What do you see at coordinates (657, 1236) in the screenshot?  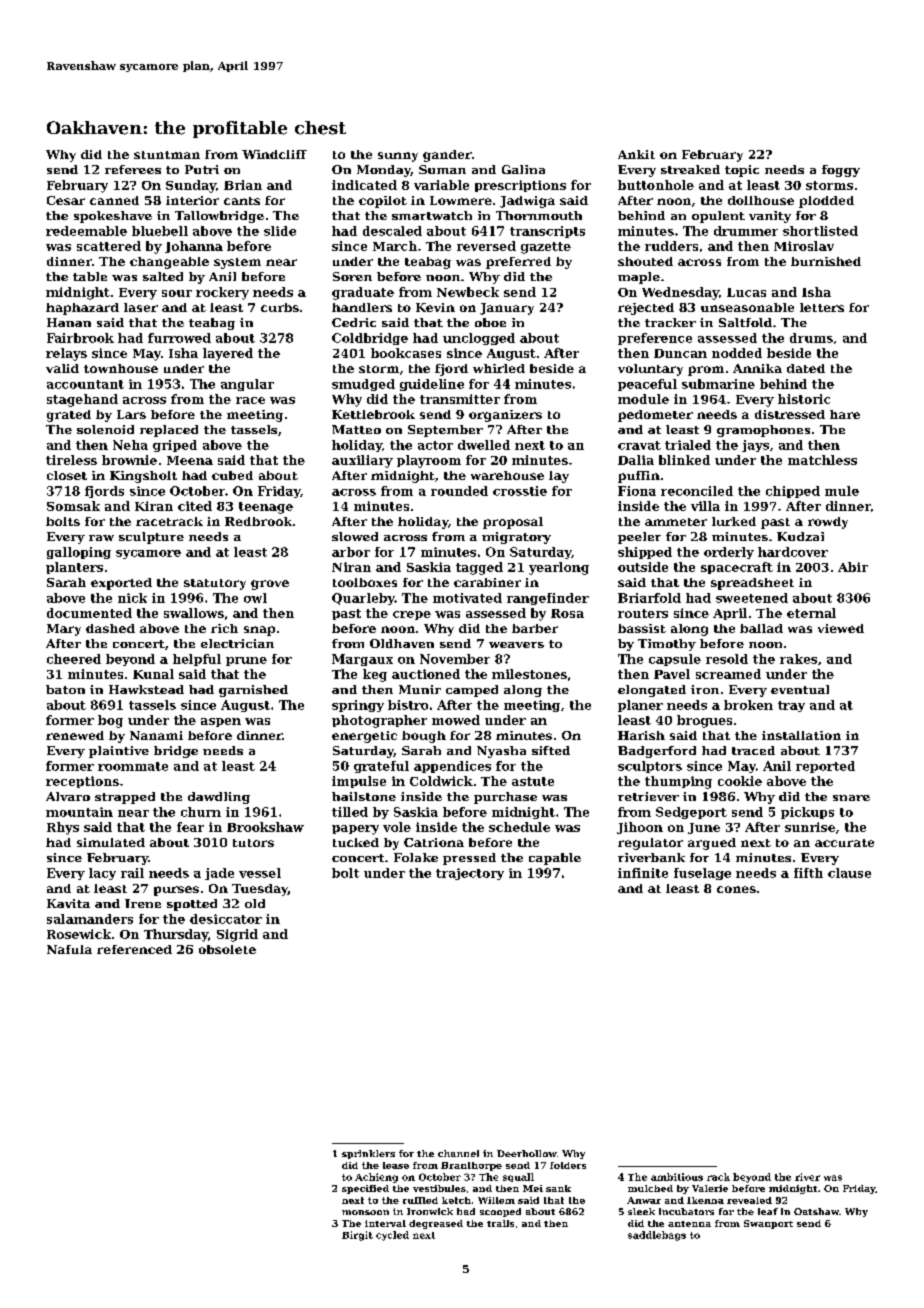 I see `saddlebags` at bounding box center [657, 1236].
